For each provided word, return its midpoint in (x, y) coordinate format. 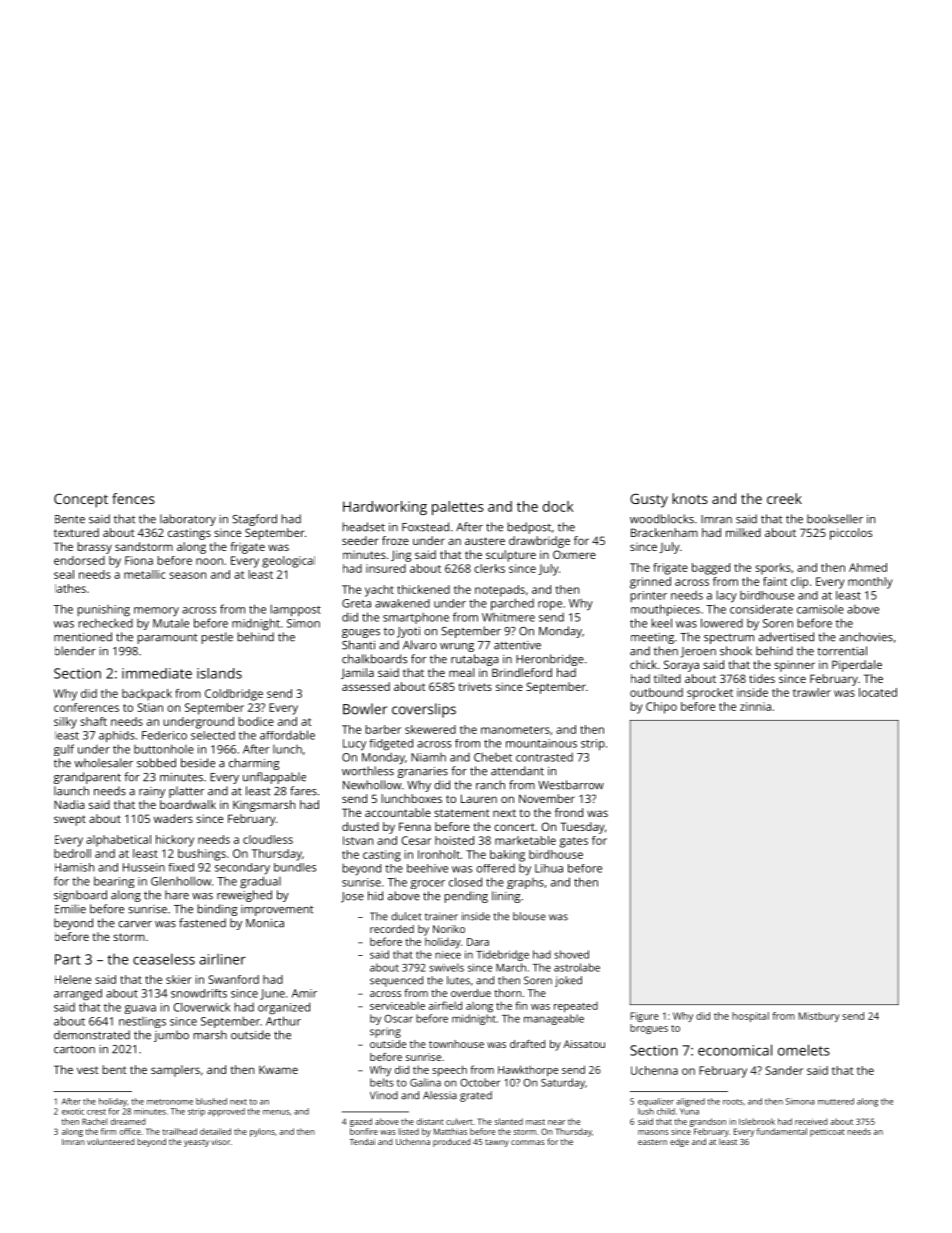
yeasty (196, 1143)
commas (528, 1142)
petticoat (827, 1133)
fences (133, 498)
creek (784, 498)
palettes (458, 508)
